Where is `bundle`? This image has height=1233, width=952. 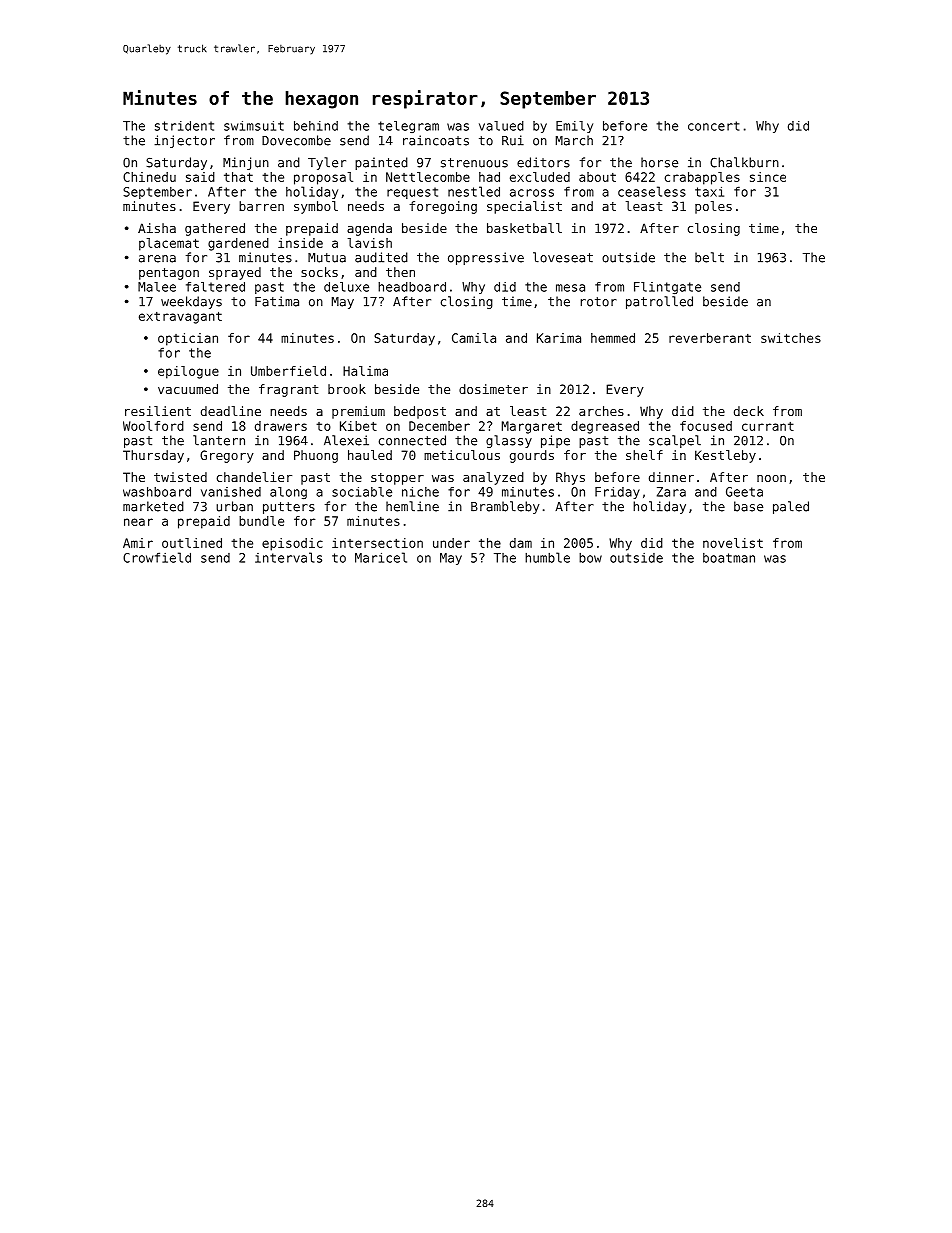 bundle is located at coordinates (261, 521).
